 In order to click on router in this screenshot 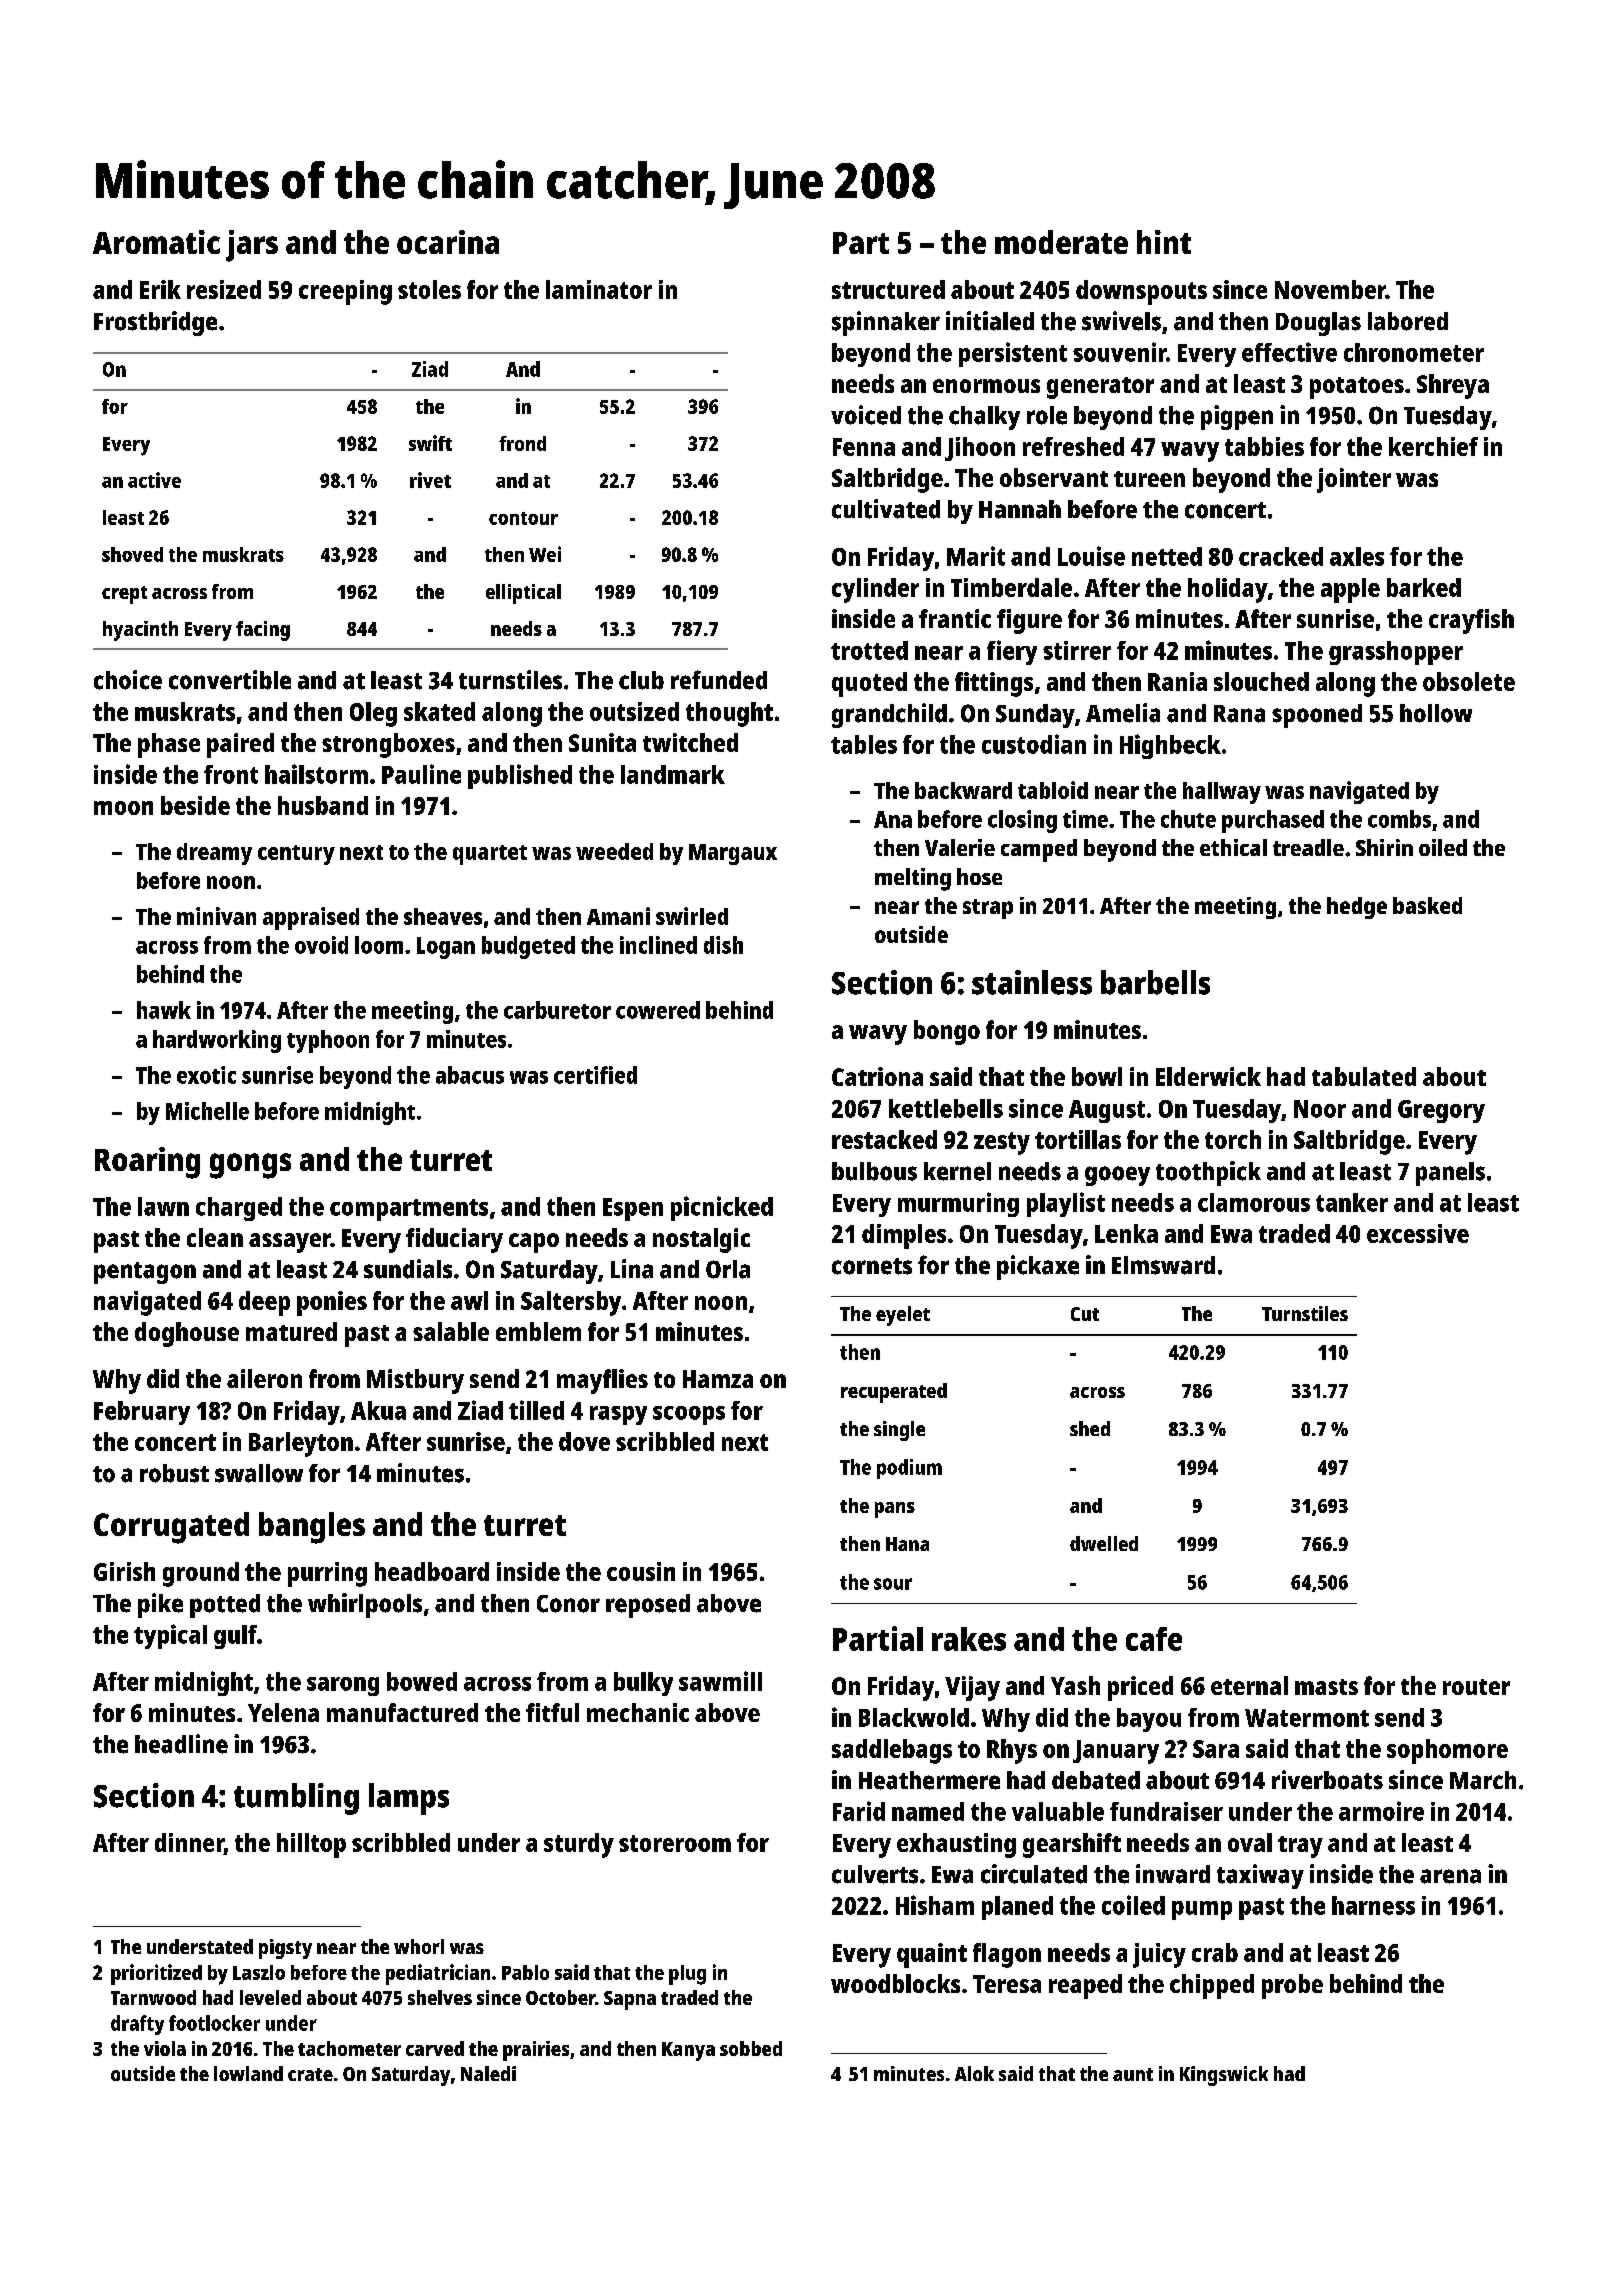, I will do `click(1476, 1687)`.
